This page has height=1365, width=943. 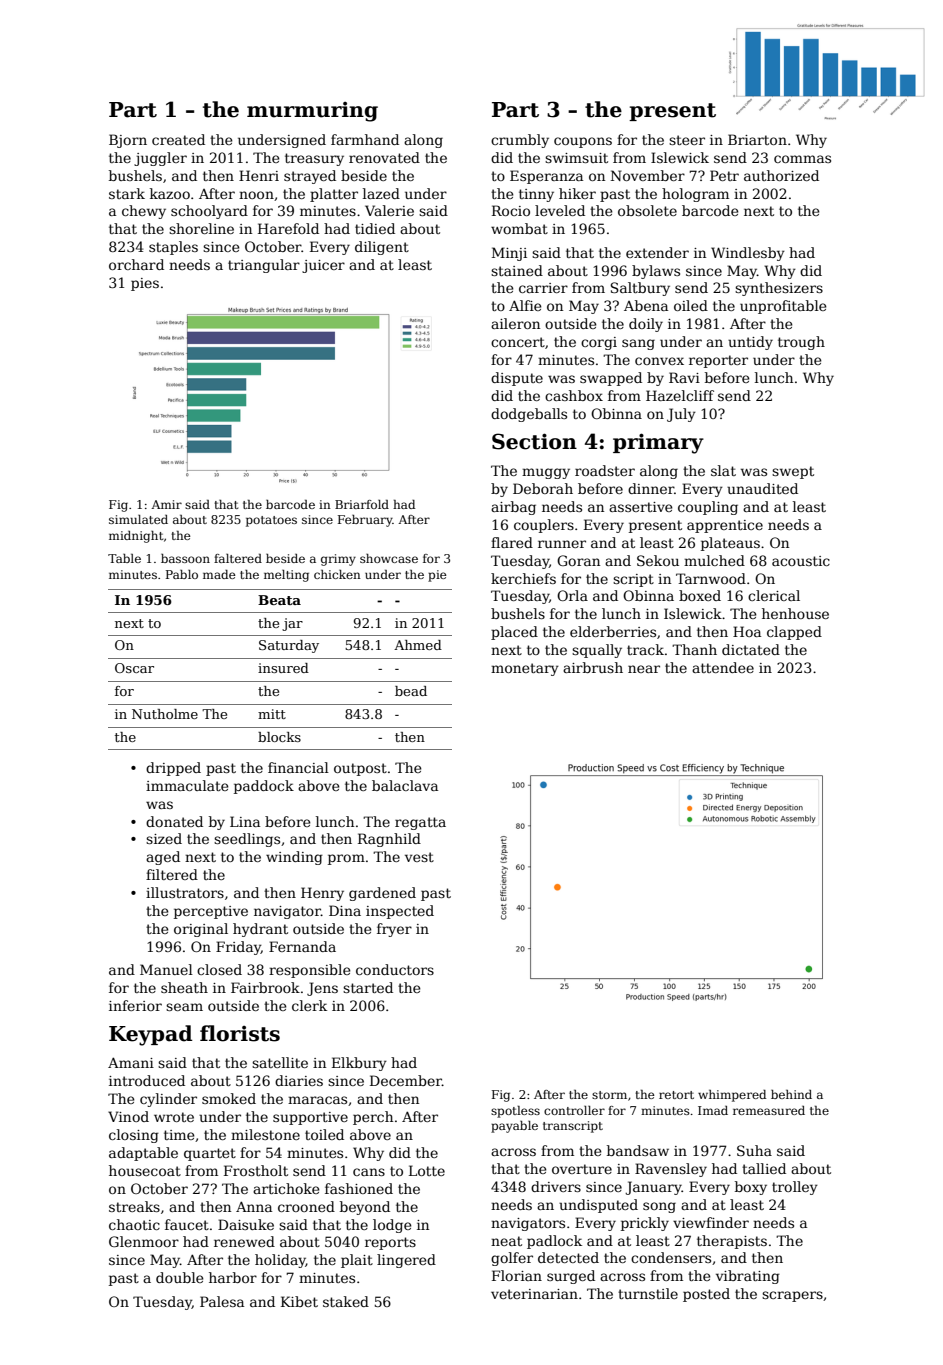 What do you see at coordinates (706, 1295) in the page?
I see `posted` at bounding box center [706, 1295].
